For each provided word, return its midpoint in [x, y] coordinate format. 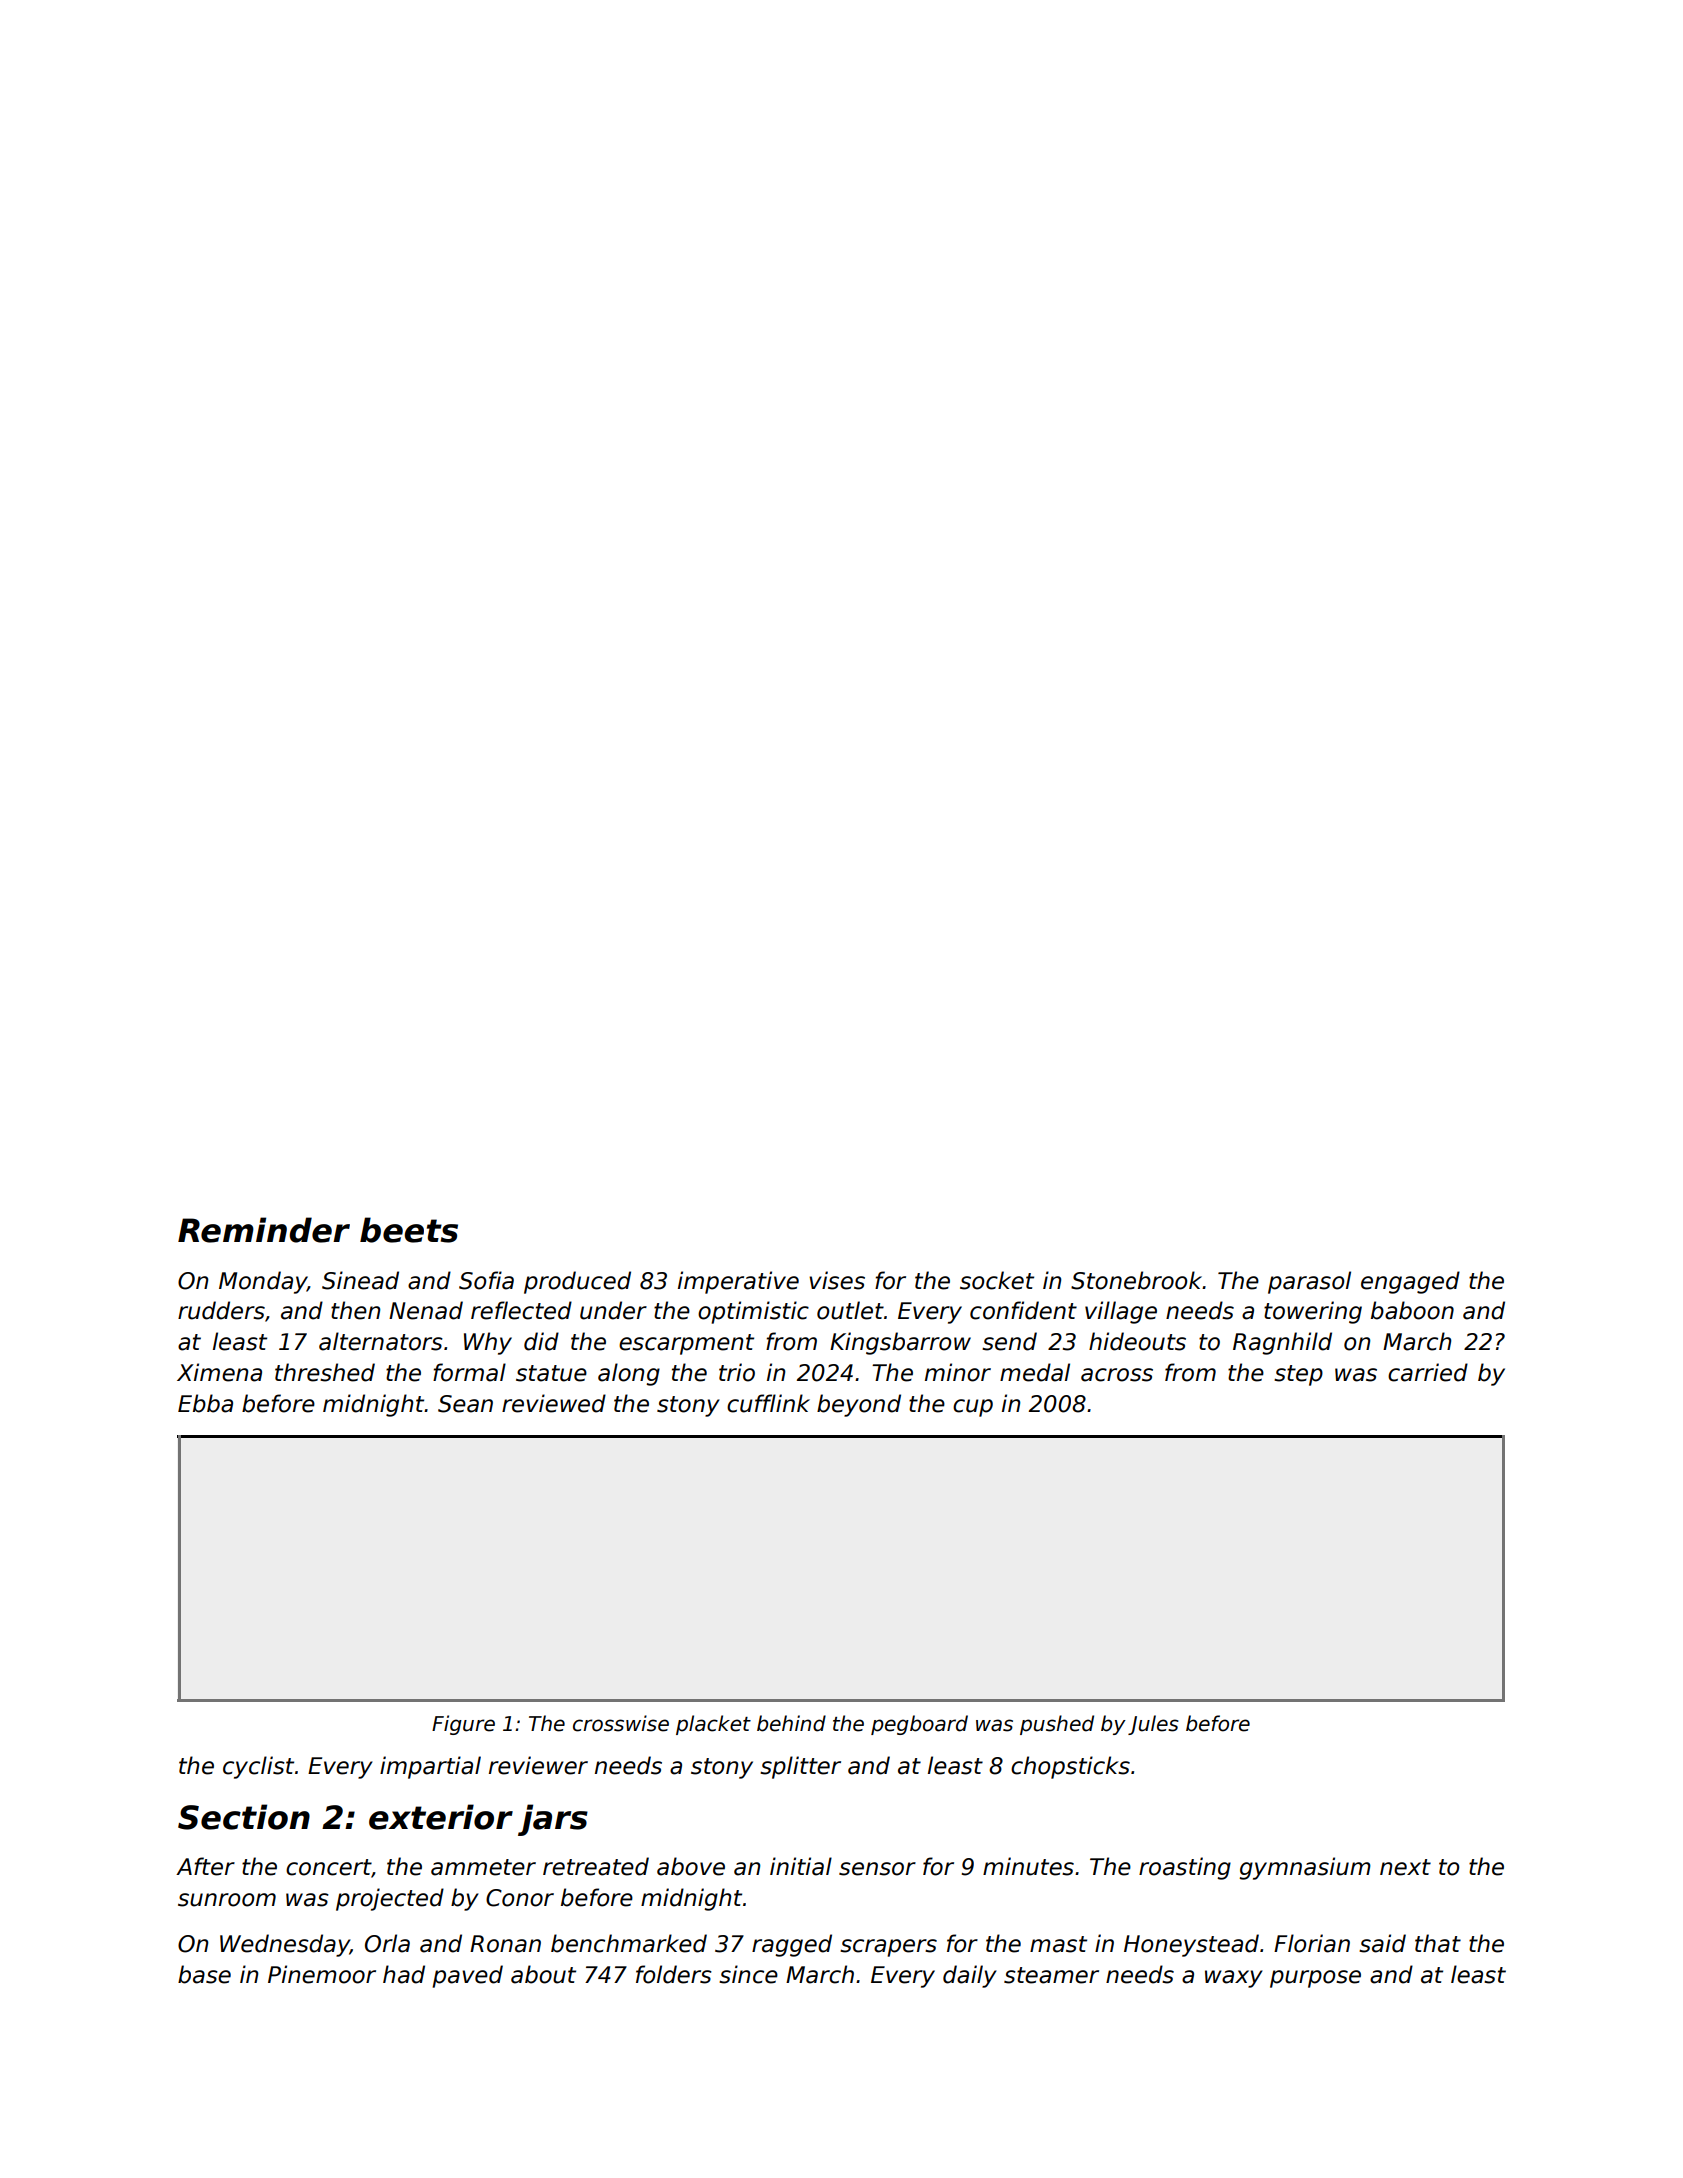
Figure [463, 1725]
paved [467, 1976]
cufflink [768, 1403]
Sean [465, 1404]
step [1298, 1375]
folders [674, 1974]
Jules [1153, 1725]
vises [837, 1280]
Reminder [264, 1230]
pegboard [919, 1725]
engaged [1410, 1282]
